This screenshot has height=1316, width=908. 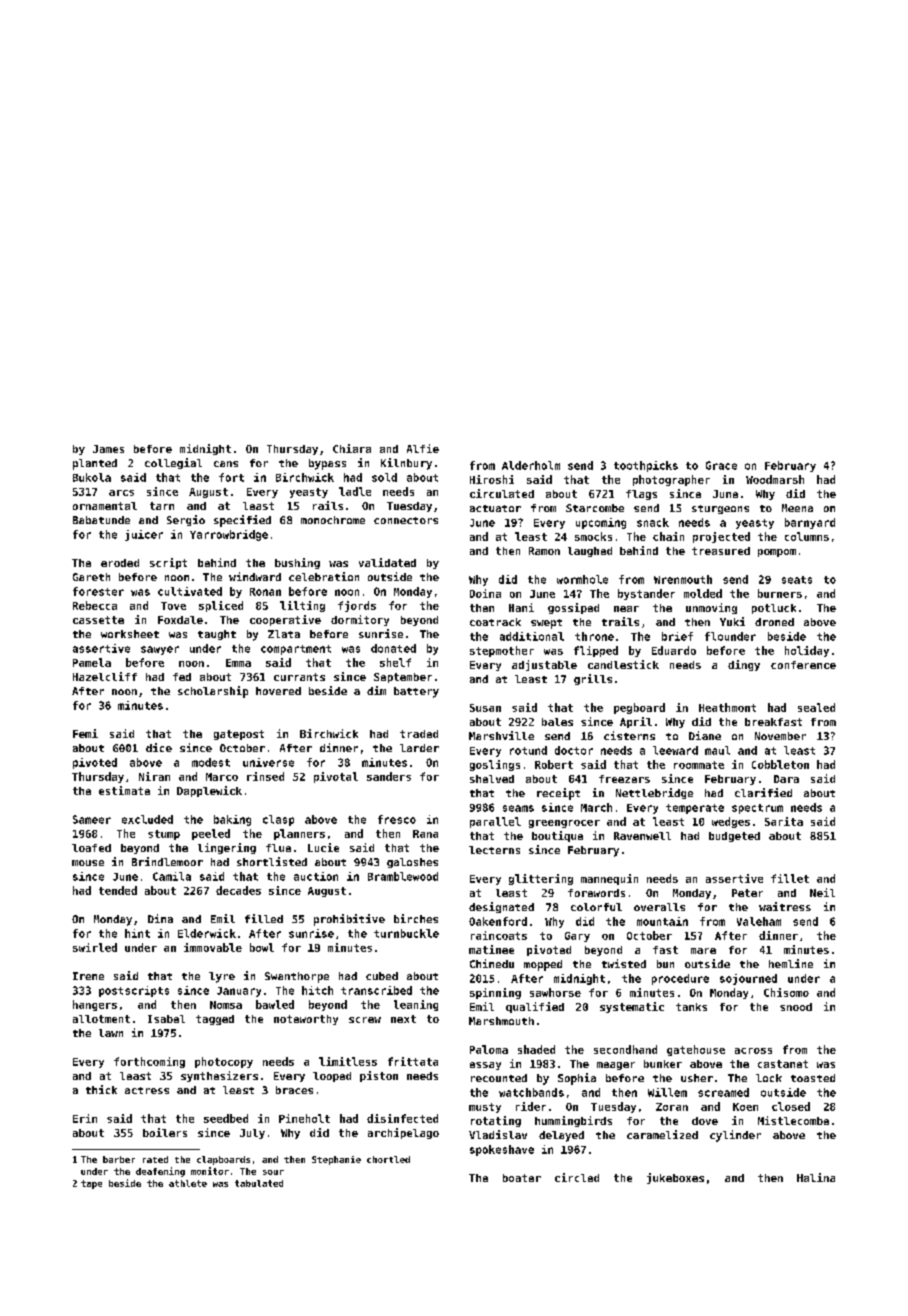 I want to click on sawhorse, so click(x=555, y=992).
